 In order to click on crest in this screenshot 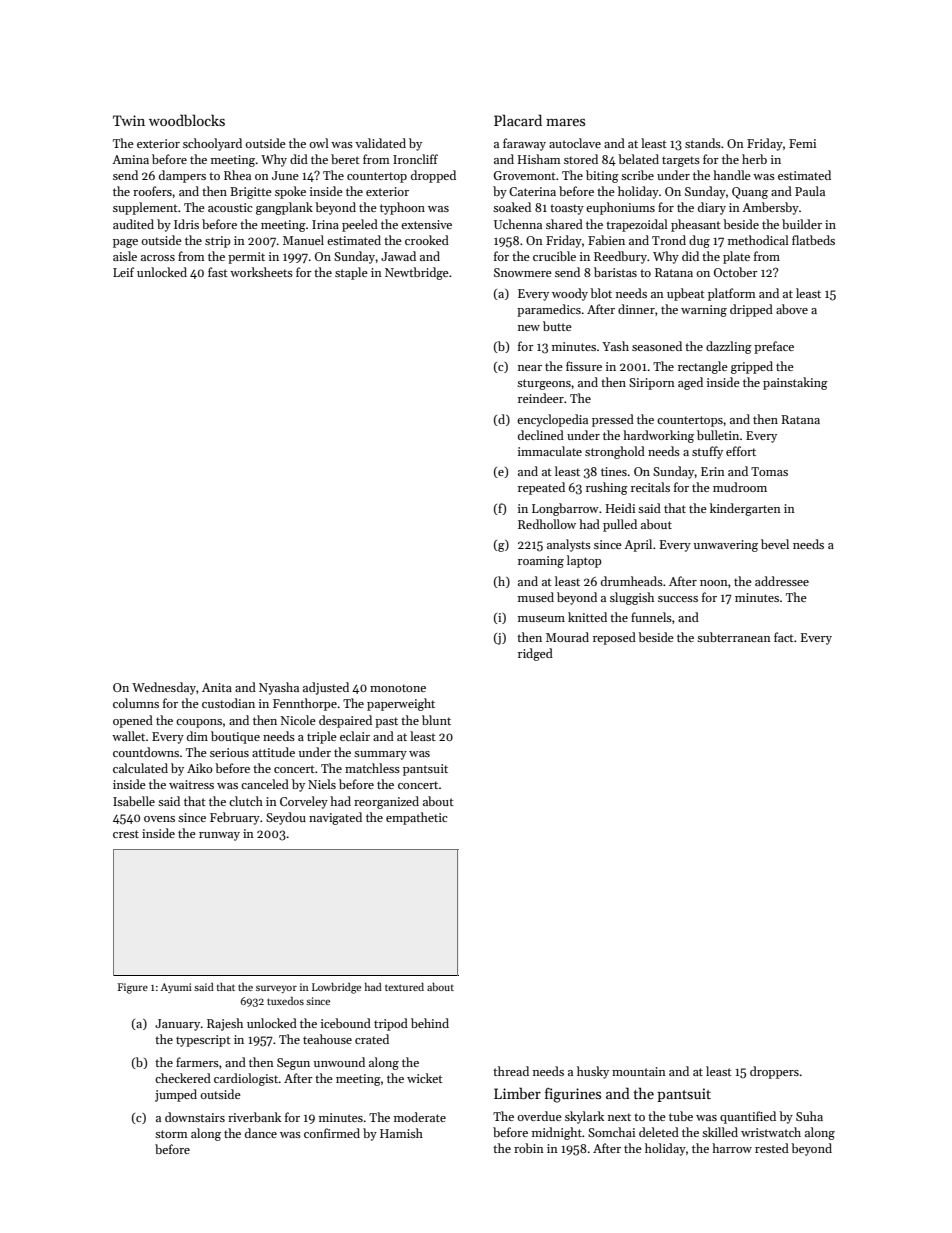, I will do `click(126, 834)`.
